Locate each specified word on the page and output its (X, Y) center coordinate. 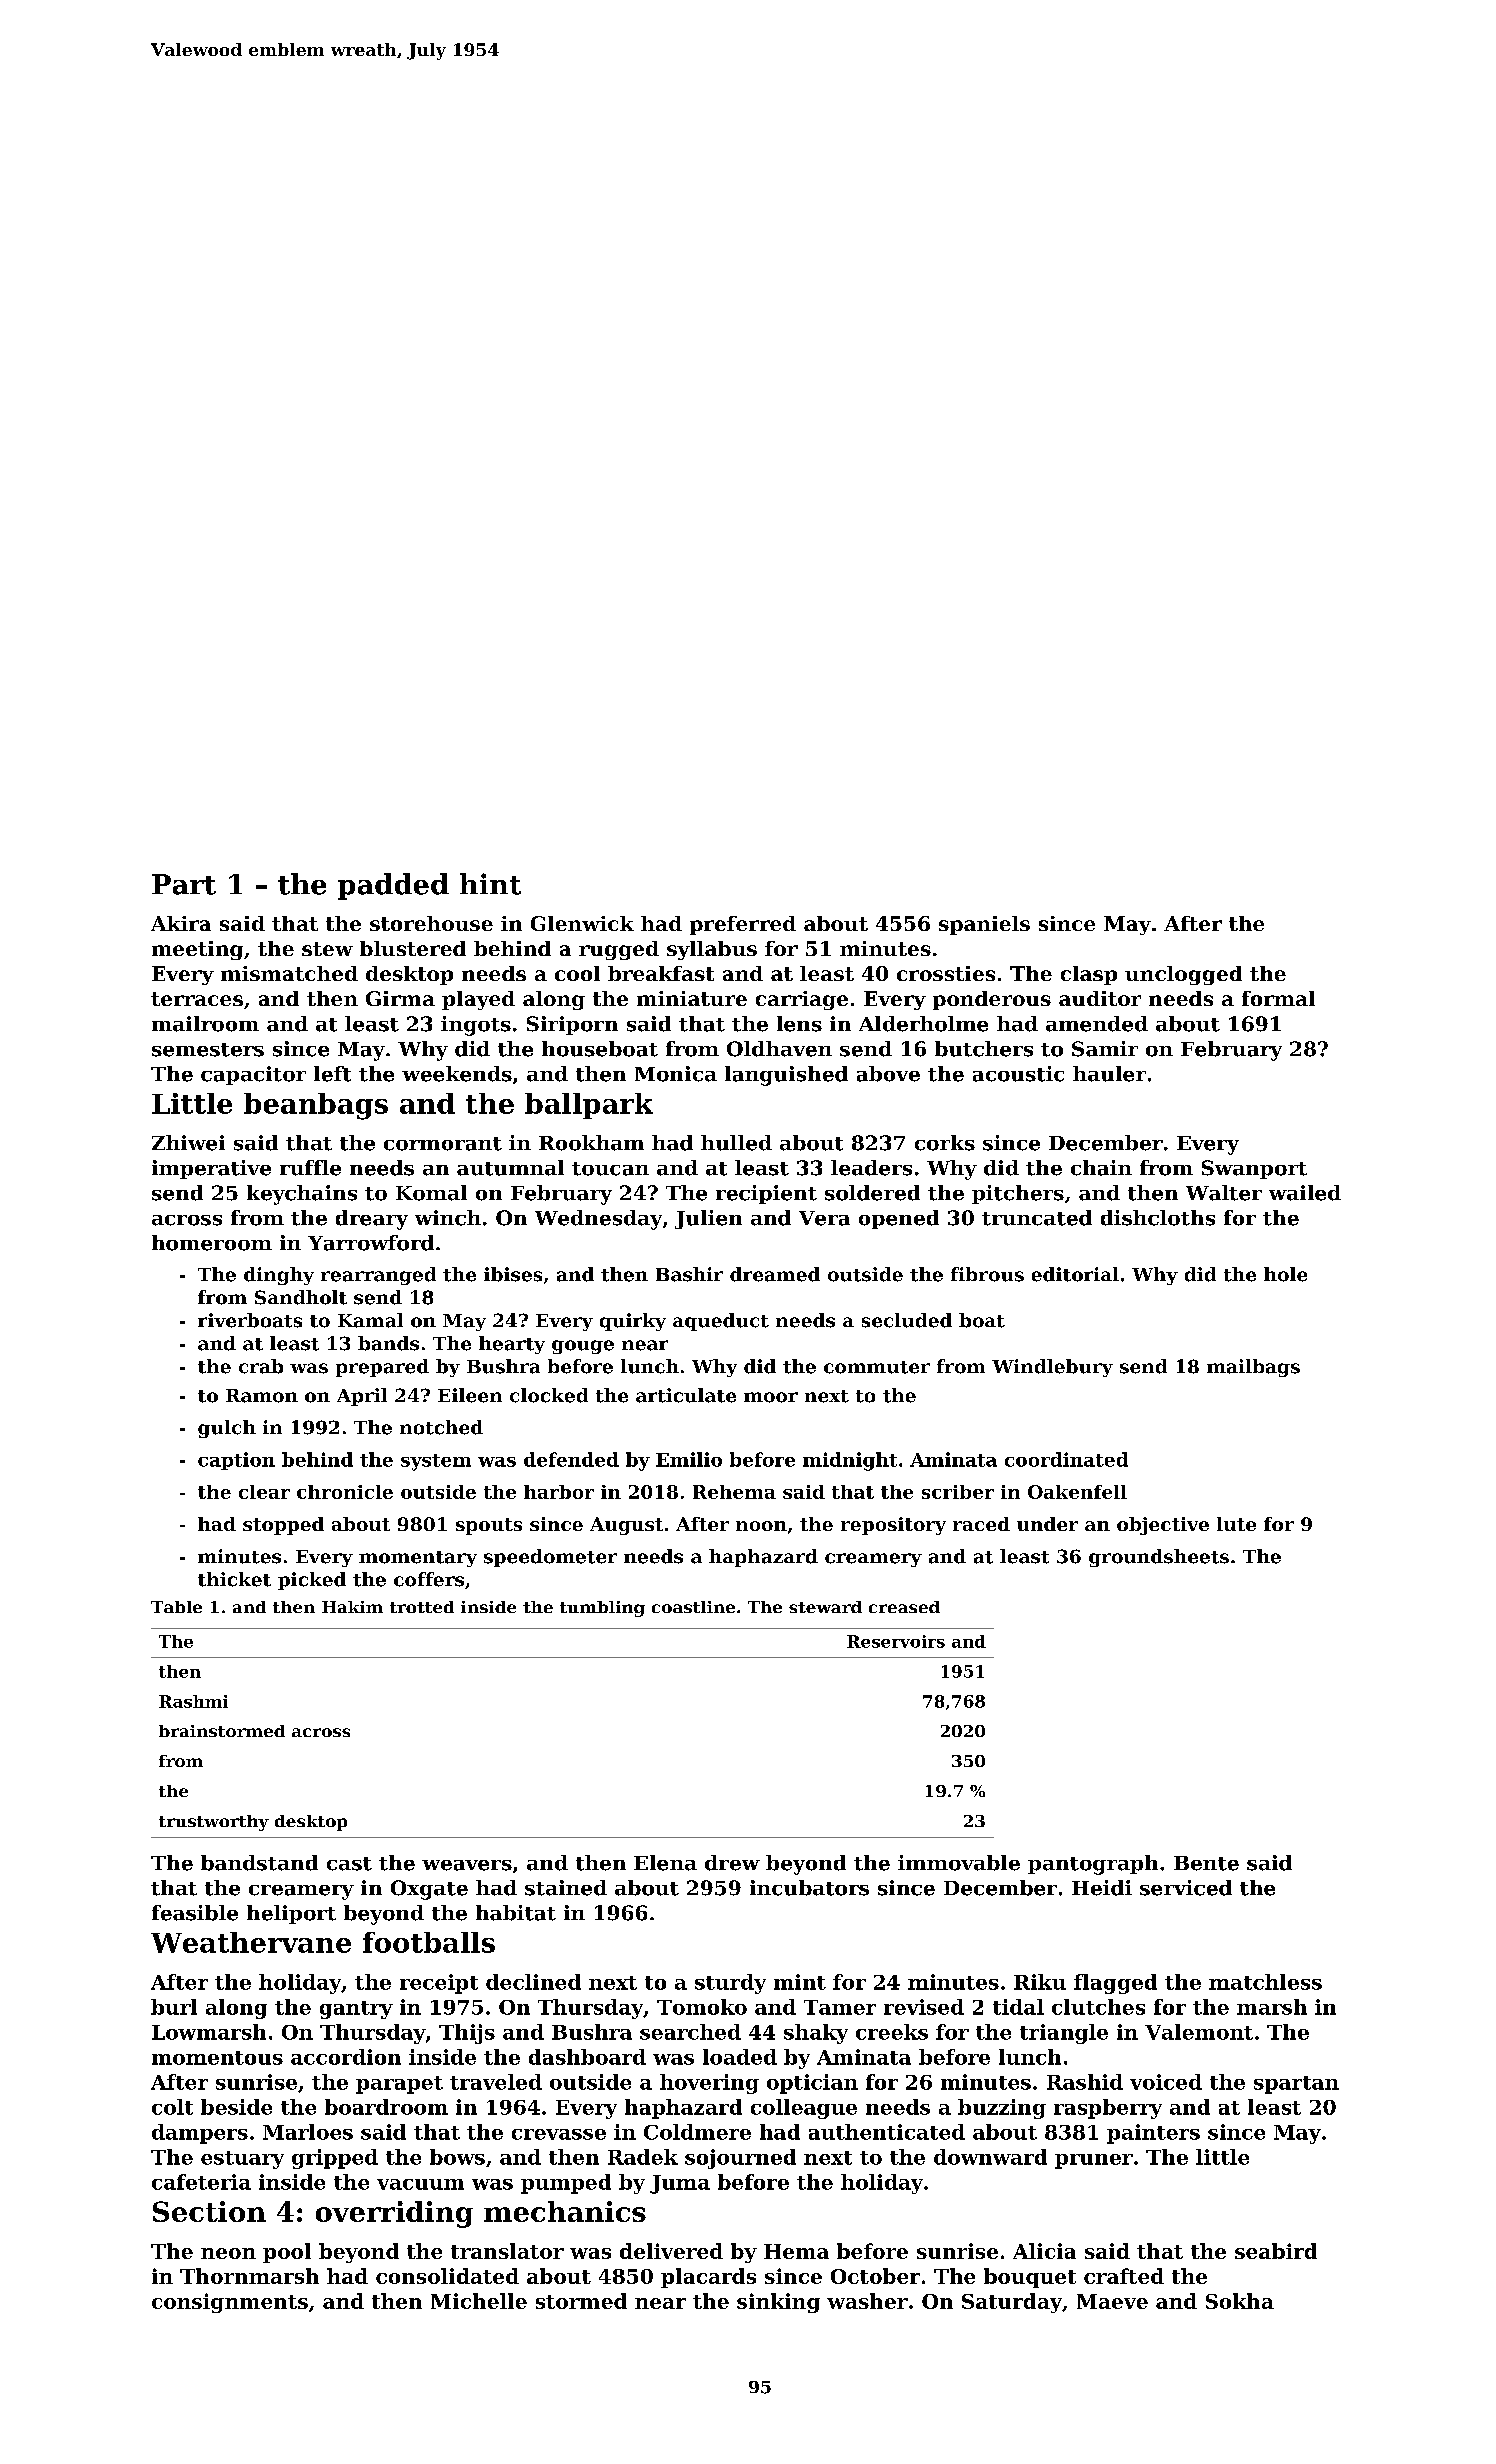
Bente (1206, 1863)
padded (393, 886)
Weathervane (251, 1942)
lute (1236, 1524)
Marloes (308, 2132)
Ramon (262, 1396)
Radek (643, 2157)
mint (800, 1982)
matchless (1265, 1982)
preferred (743, 925)
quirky (633, 1322)
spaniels (984, 925)
